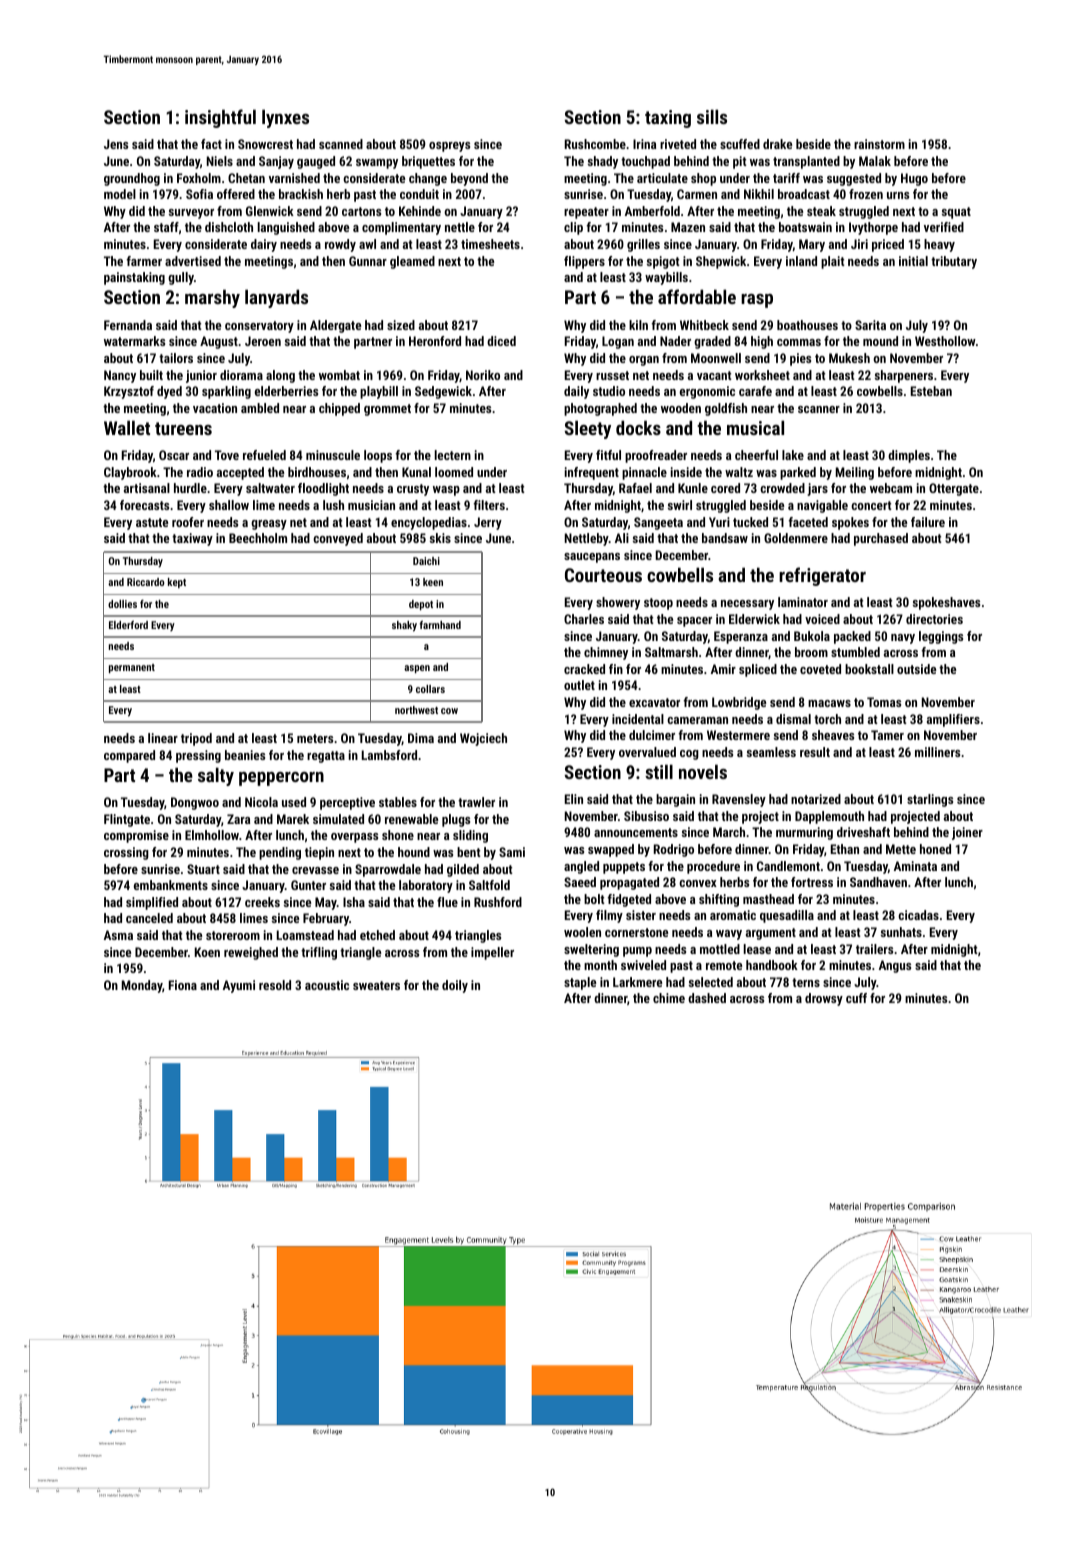 Image resolution: width=1090 pixels, height=1542 pixels. Describe the element at coordinates (822, 619) in the screenshot. I see `voiced` at that location.
